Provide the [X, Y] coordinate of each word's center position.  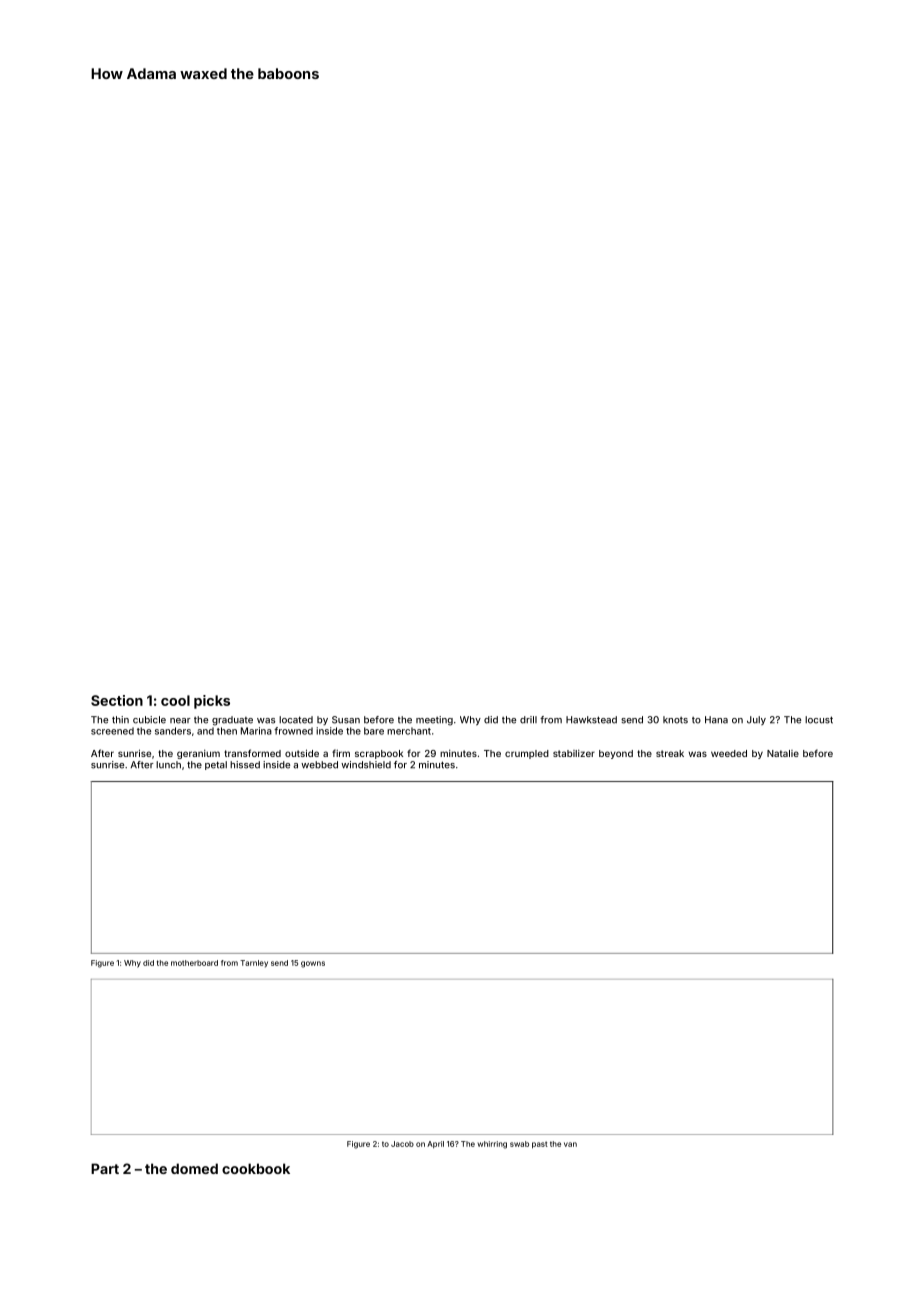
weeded [729, 753]
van [570, 1144]
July [756, 720]
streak [670, 753]
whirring [492, 1145]
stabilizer [574, 753]
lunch [168, 765]
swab [519, 1144]
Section [117, 700]
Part [105, 1168]
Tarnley [254, 964]
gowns [313, 964]
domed [194, 1168]
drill [528, 720]
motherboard [194, 963]
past [540, 1145]
